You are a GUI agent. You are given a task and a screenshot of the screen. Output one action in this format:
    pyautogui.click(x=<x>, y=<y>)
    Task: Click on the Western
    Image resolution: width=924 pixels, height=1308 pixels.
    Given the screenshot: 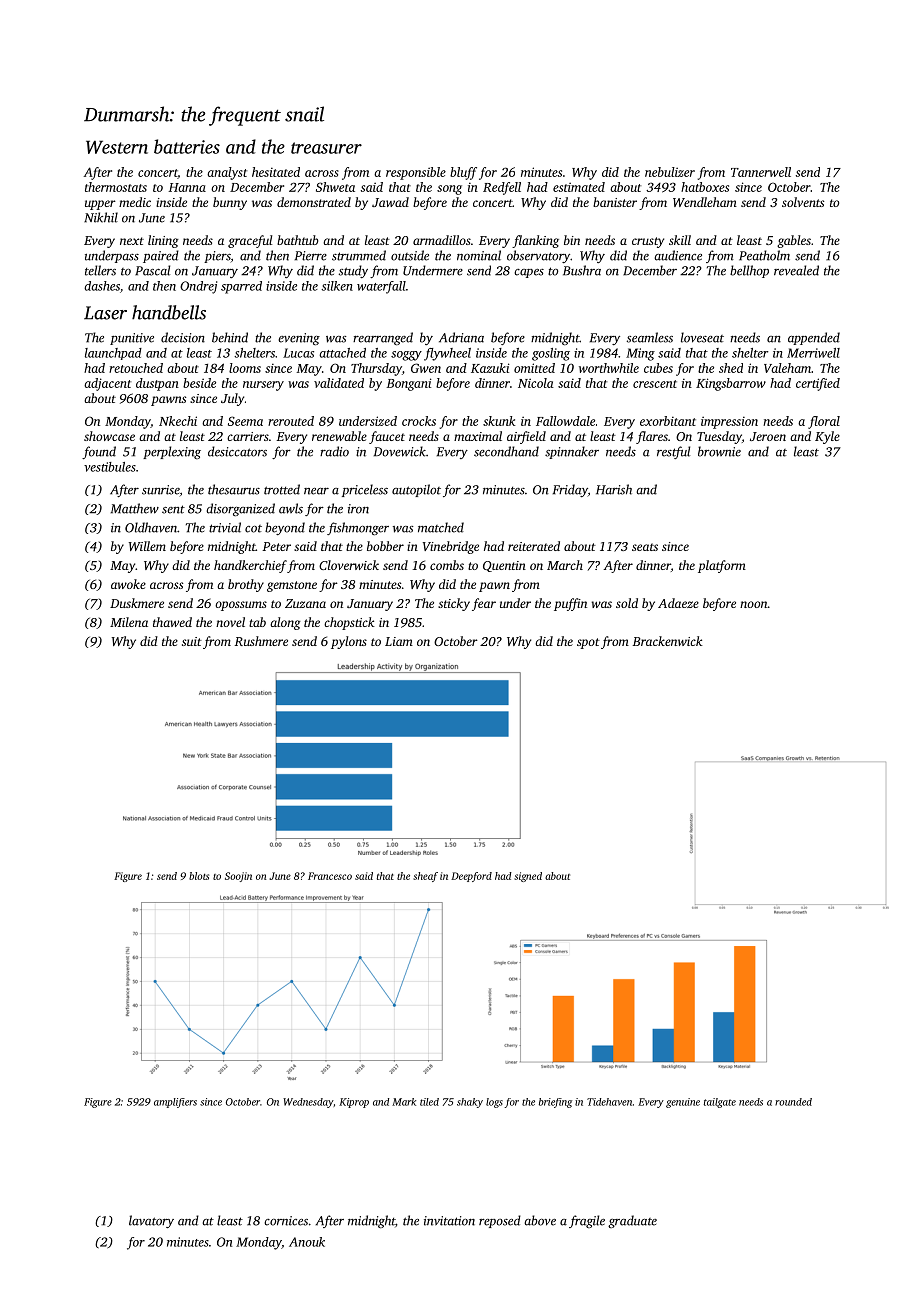 What is the action you would take?
    pyautogui.click(x=117, y=147)
